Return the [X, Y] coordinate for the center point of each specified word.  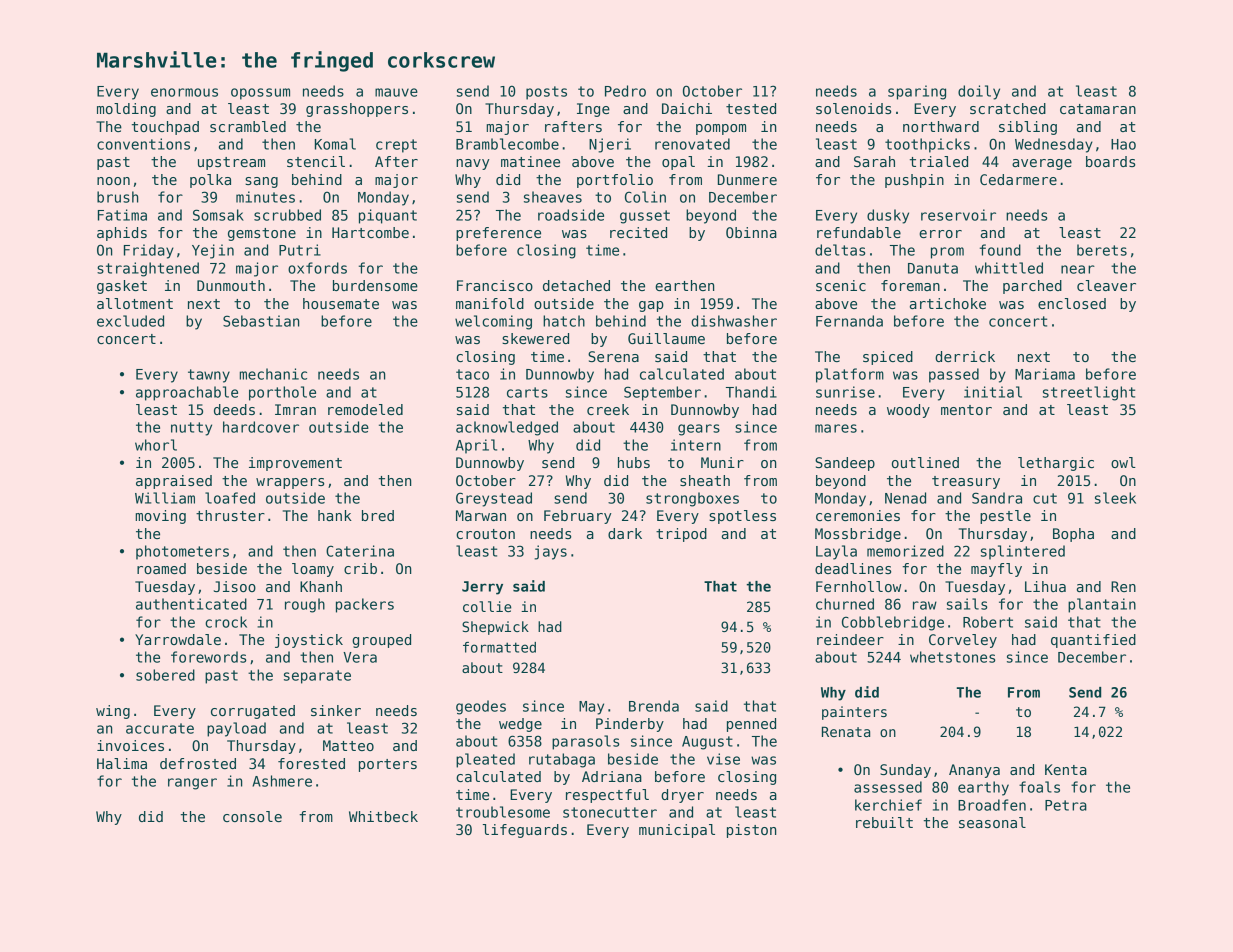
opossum [260, 94]
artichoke [948, 303]
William [165, 498]
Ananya [974, 771]
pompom [721, 129]
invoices [130, 745]
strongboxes [692, 499]
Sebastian [261, 321]
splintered [1023, 552]
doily [979, 92]
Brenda [654, 706]
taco [472, 374]
